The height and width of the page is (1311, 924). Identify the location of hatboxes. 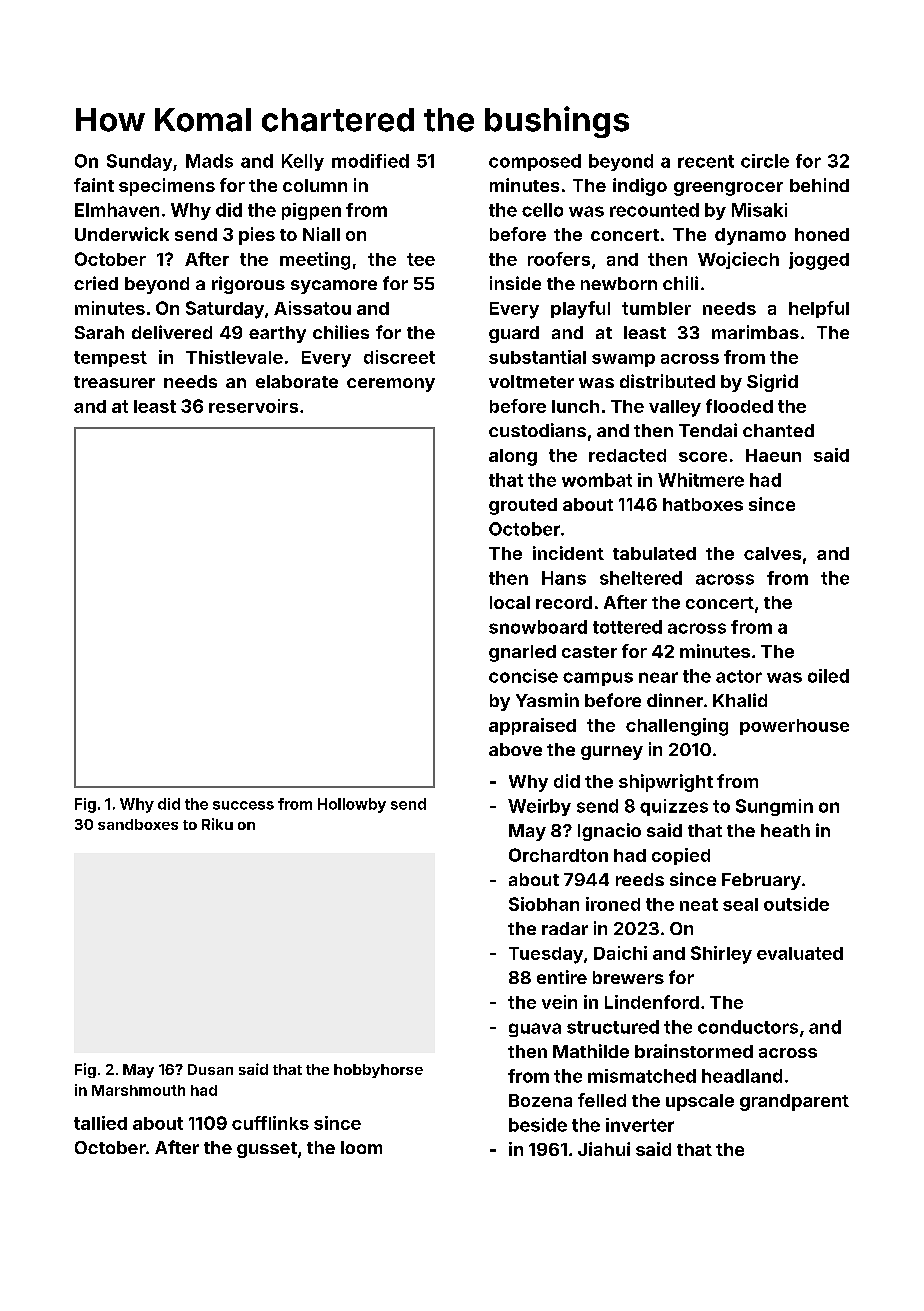
(703, 504).
